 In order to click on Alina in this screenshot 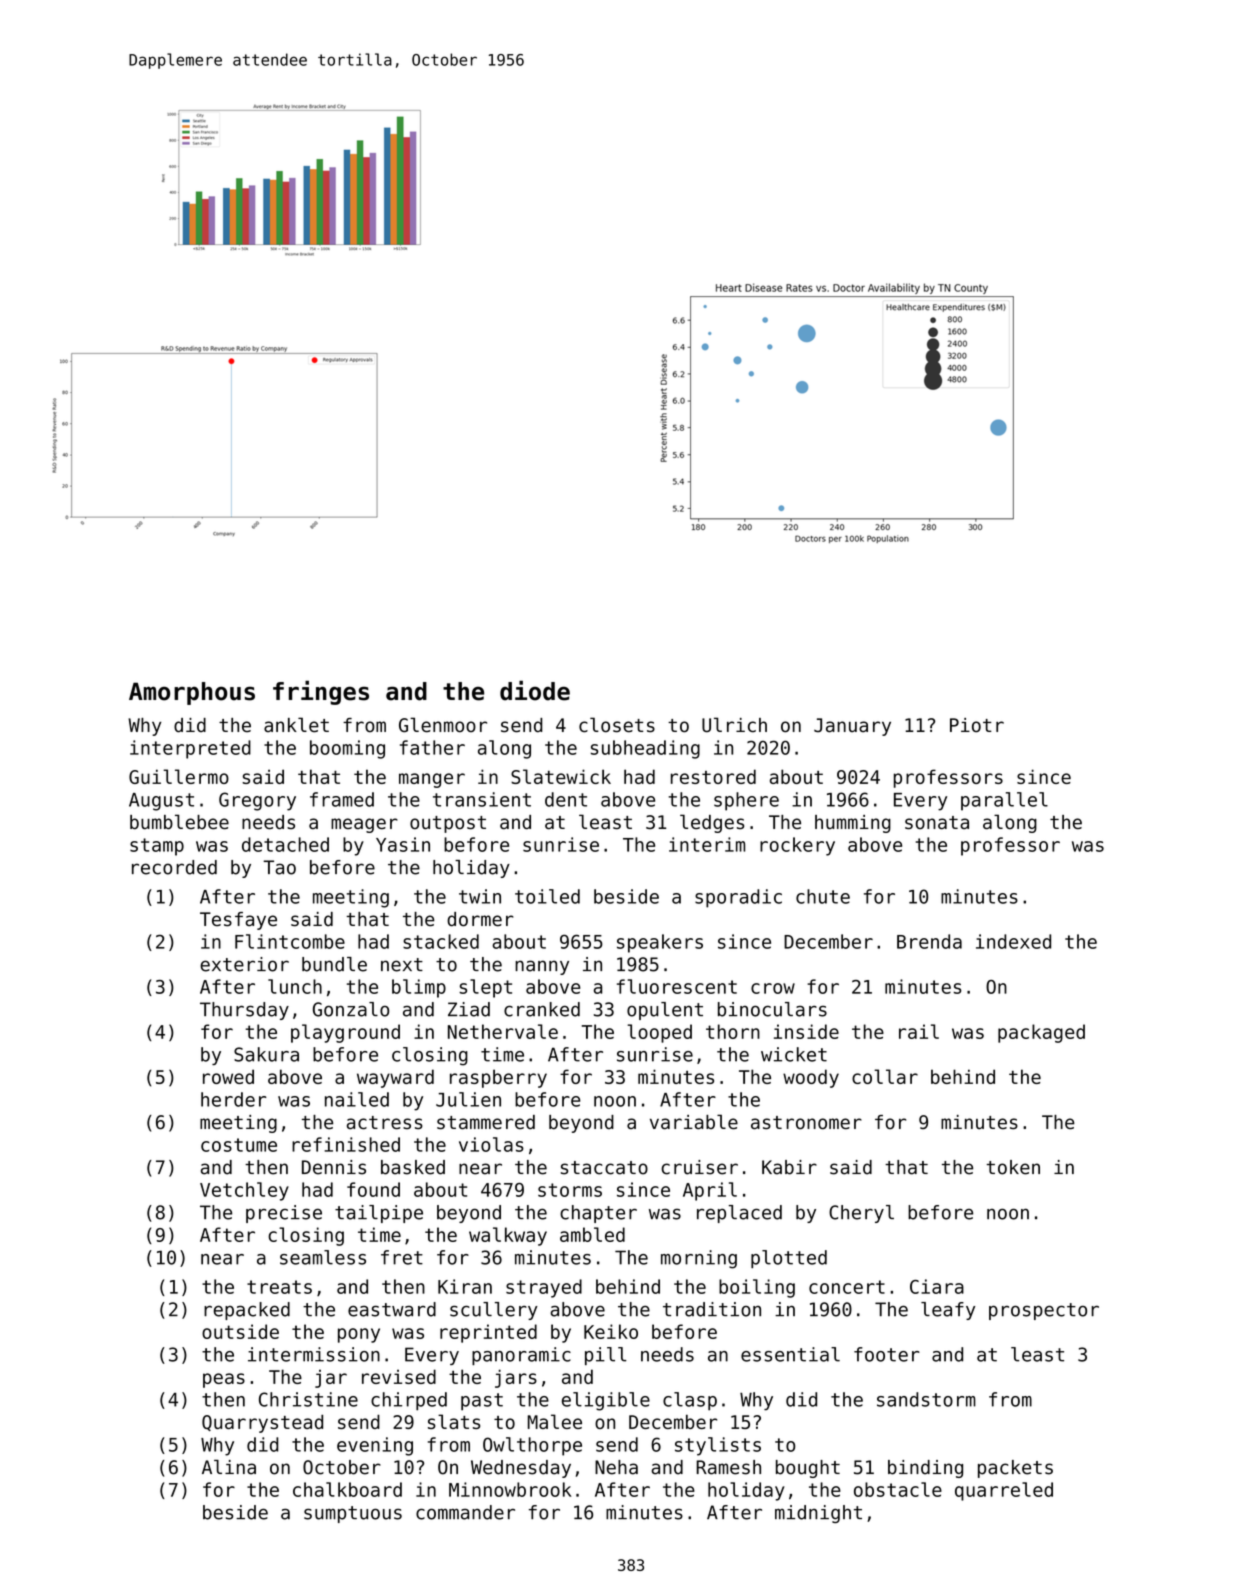, I will do `click(229, 1467)`.
